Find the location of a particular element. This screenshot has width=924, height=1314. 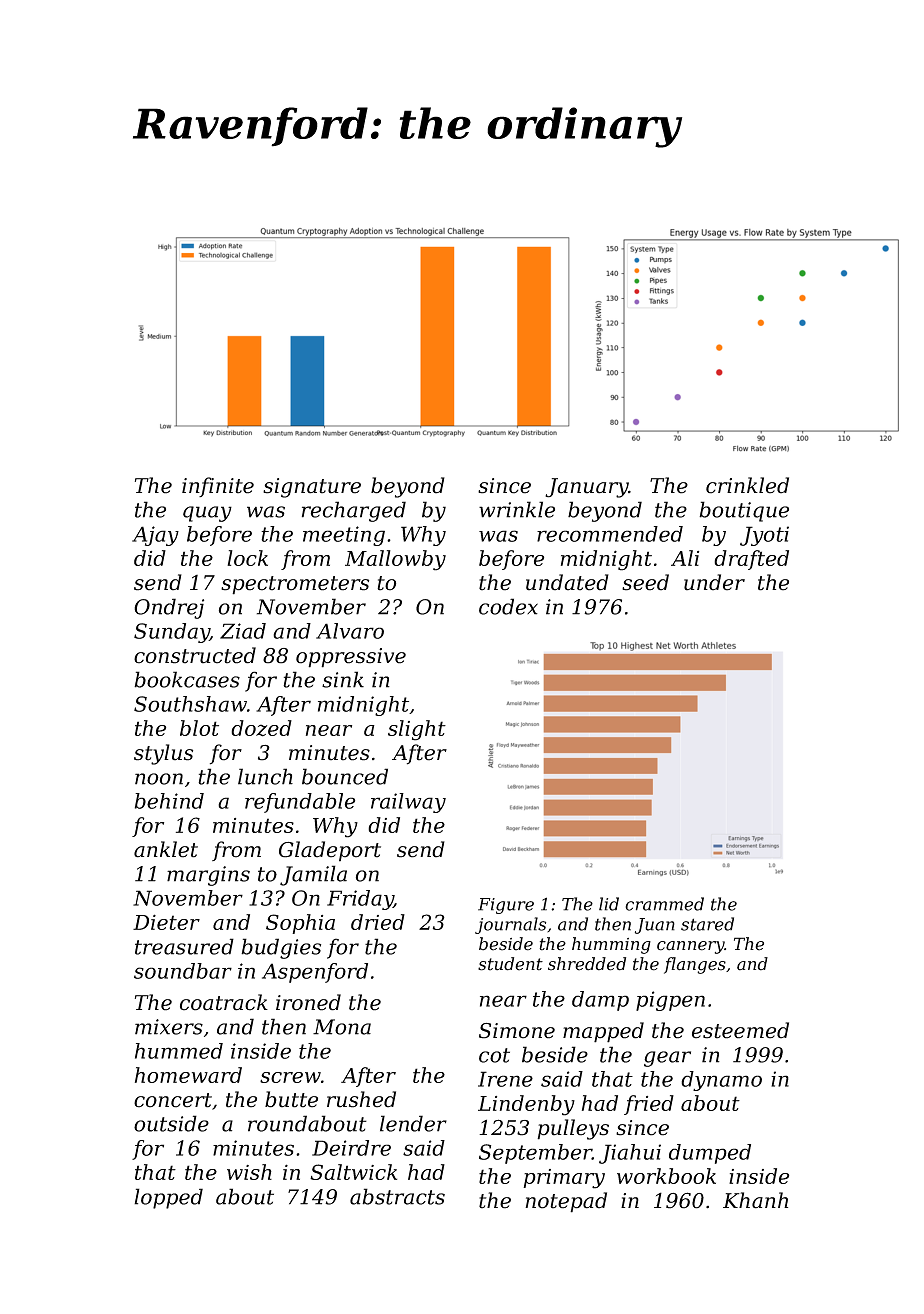

refundable is located at coordinates (300, 803).
